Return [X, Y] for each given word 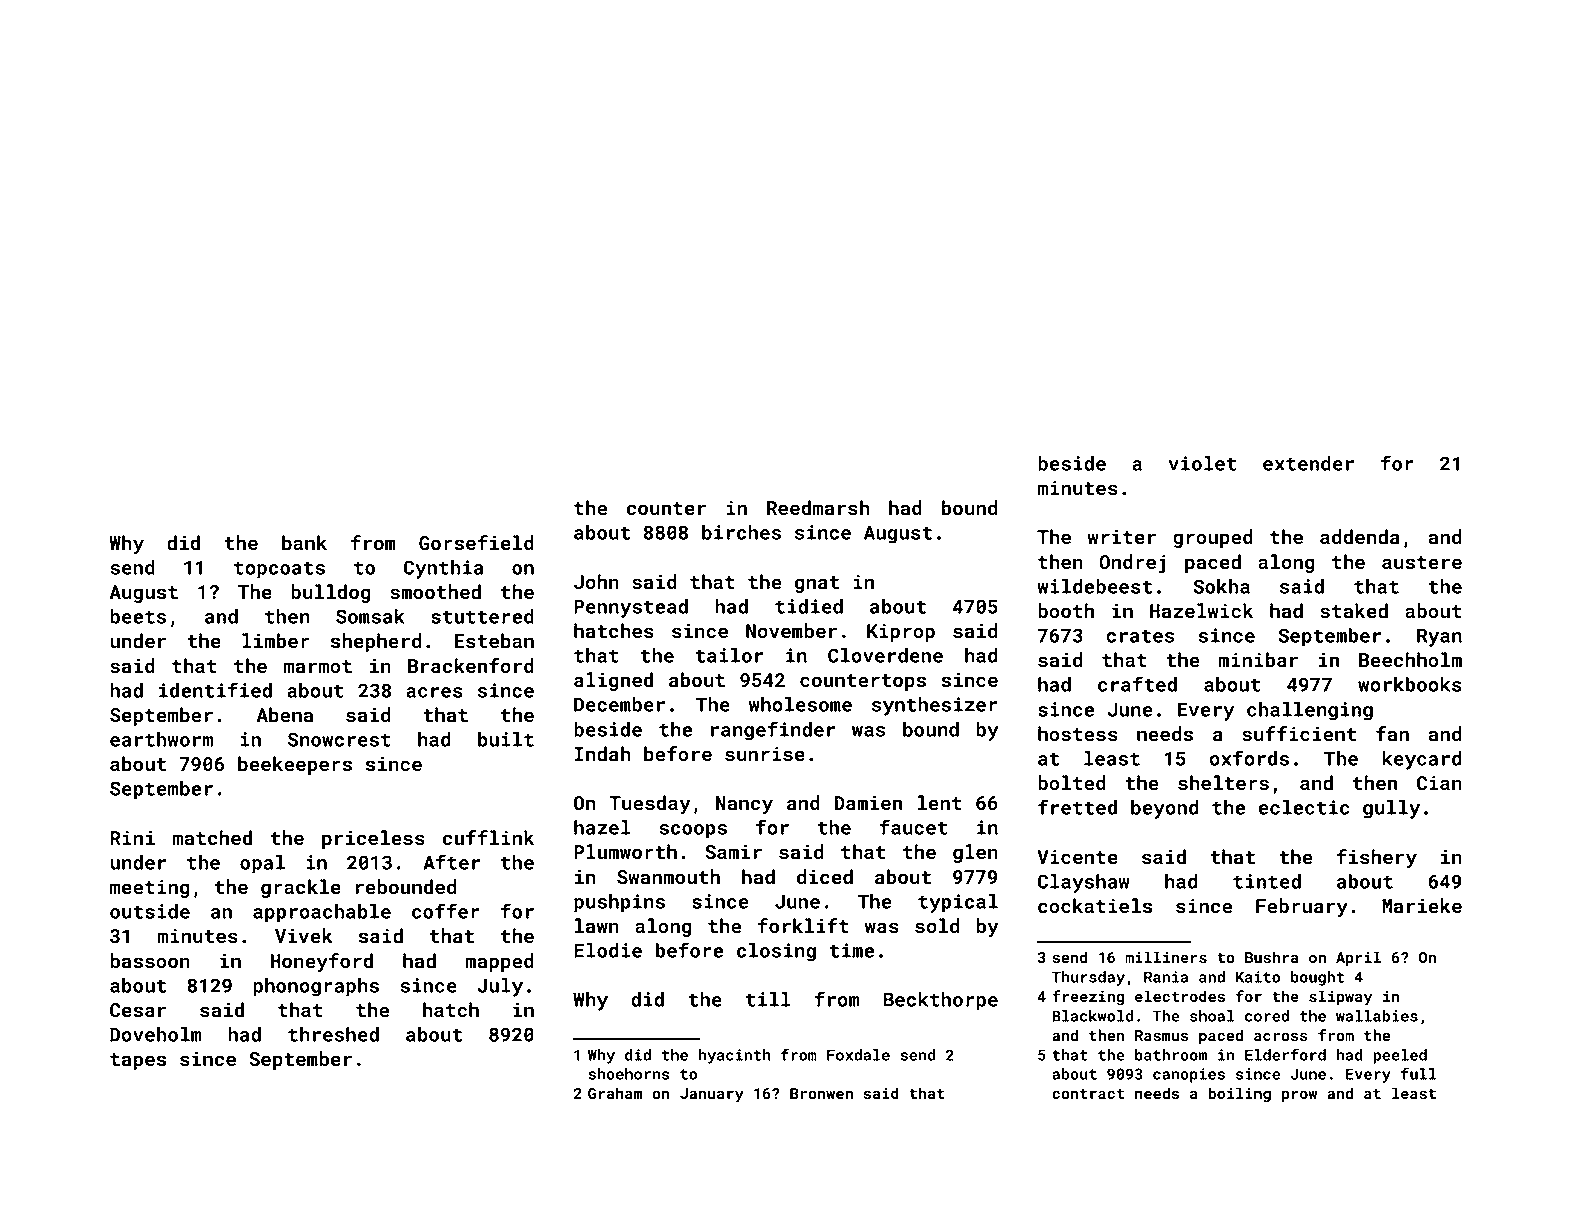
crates [1140, 636]
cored [1267, 1016]
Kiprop [901, 633]
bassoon [150, 960]
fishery [1377, 858]
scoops [693, 831]
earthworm [161, 739]
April [1358, 958]
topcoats [279, 570]
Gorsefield [476, 542]
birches [741, 532]
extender [1308, 463]
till [768, 999]
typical [958, 903]
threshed [333, 1034]
